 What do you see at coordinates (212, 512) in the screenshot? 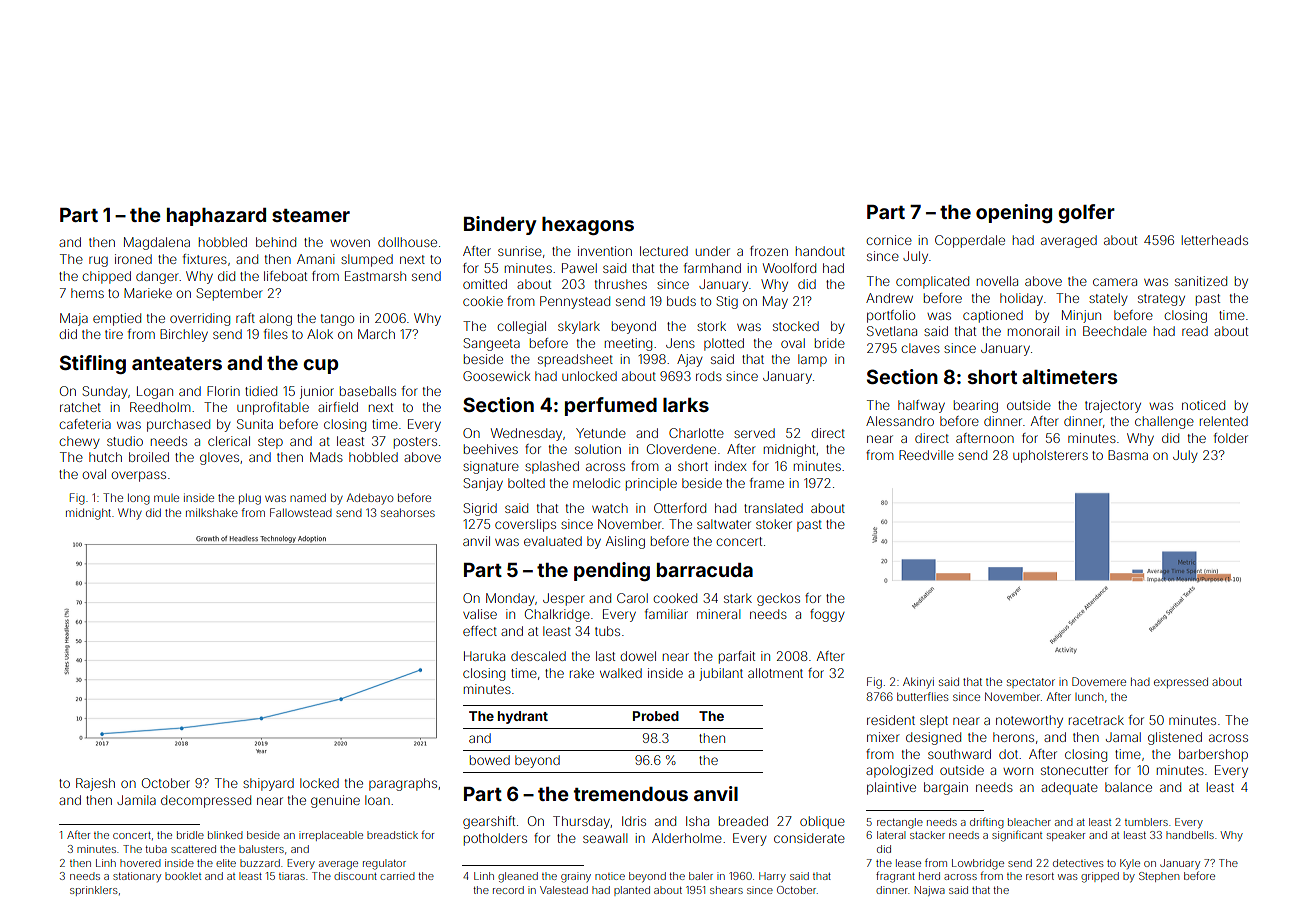
I see `milkshake` at bounding box center [212, 512].
